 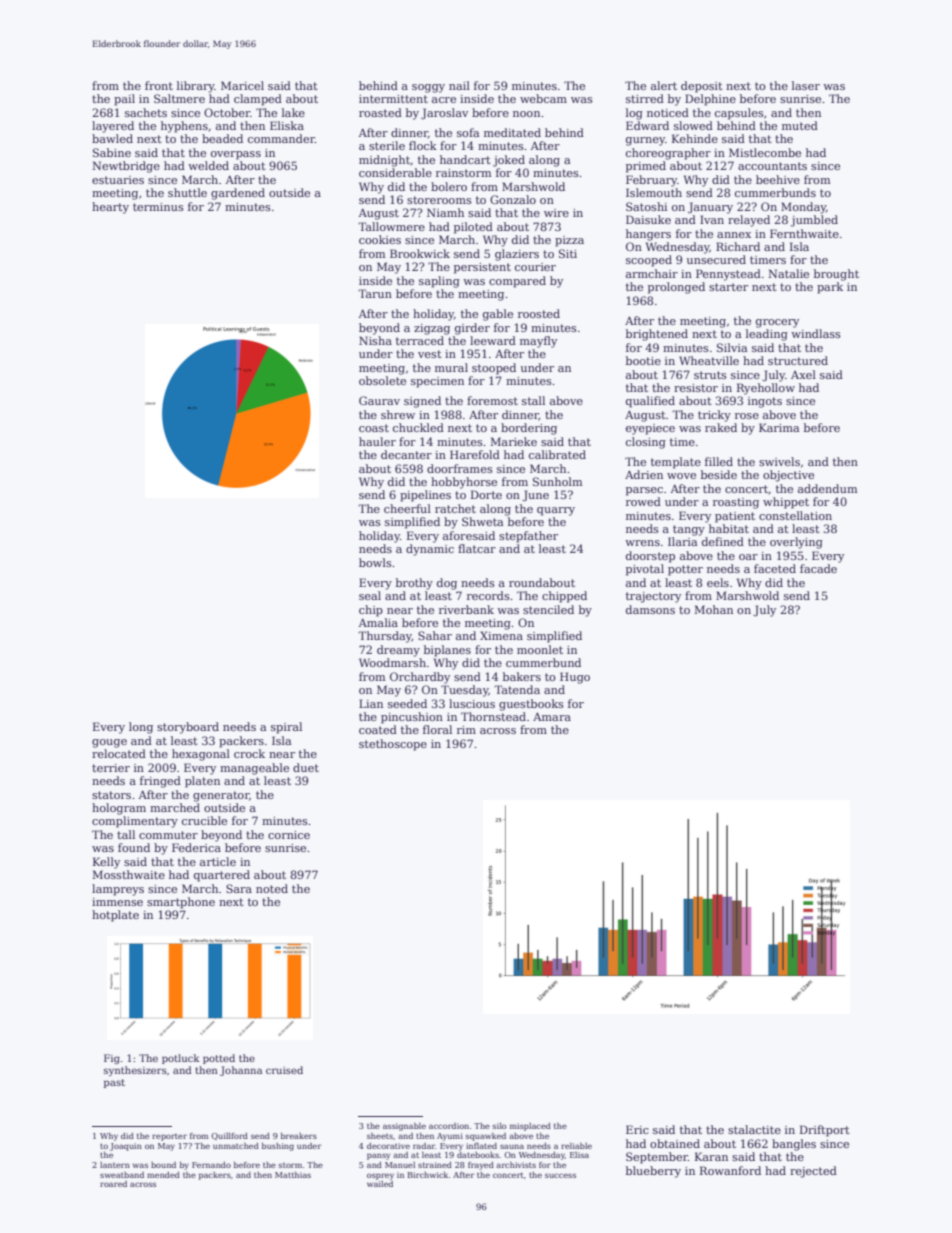 What do you see at coordinates (380, 1184) in the page?
I see `wailed` at bounding box center [380, 1184].
